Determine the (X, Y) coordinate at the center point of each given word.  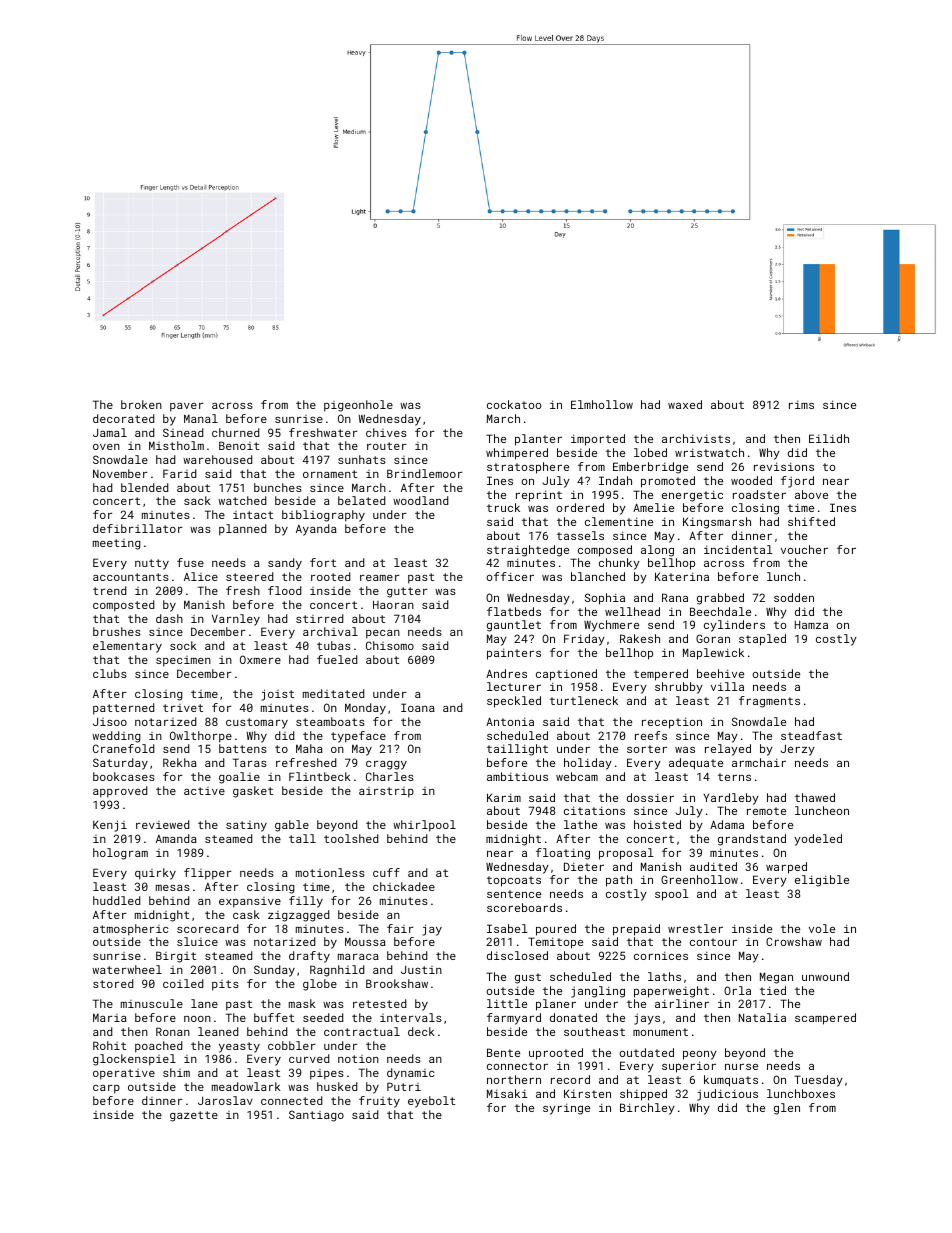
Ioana (418, 707)
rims (801, 404)
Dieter (584, 866)
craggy (386, 765)
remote (766, 811)
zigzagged (298, 916)
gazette (194, 1116)
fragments (769, 702)
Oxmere (260, 659)
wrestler (695, 928)
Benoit (239, 445)
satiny (246, 826)
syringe (566, 1109)
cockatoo (514, 404)
